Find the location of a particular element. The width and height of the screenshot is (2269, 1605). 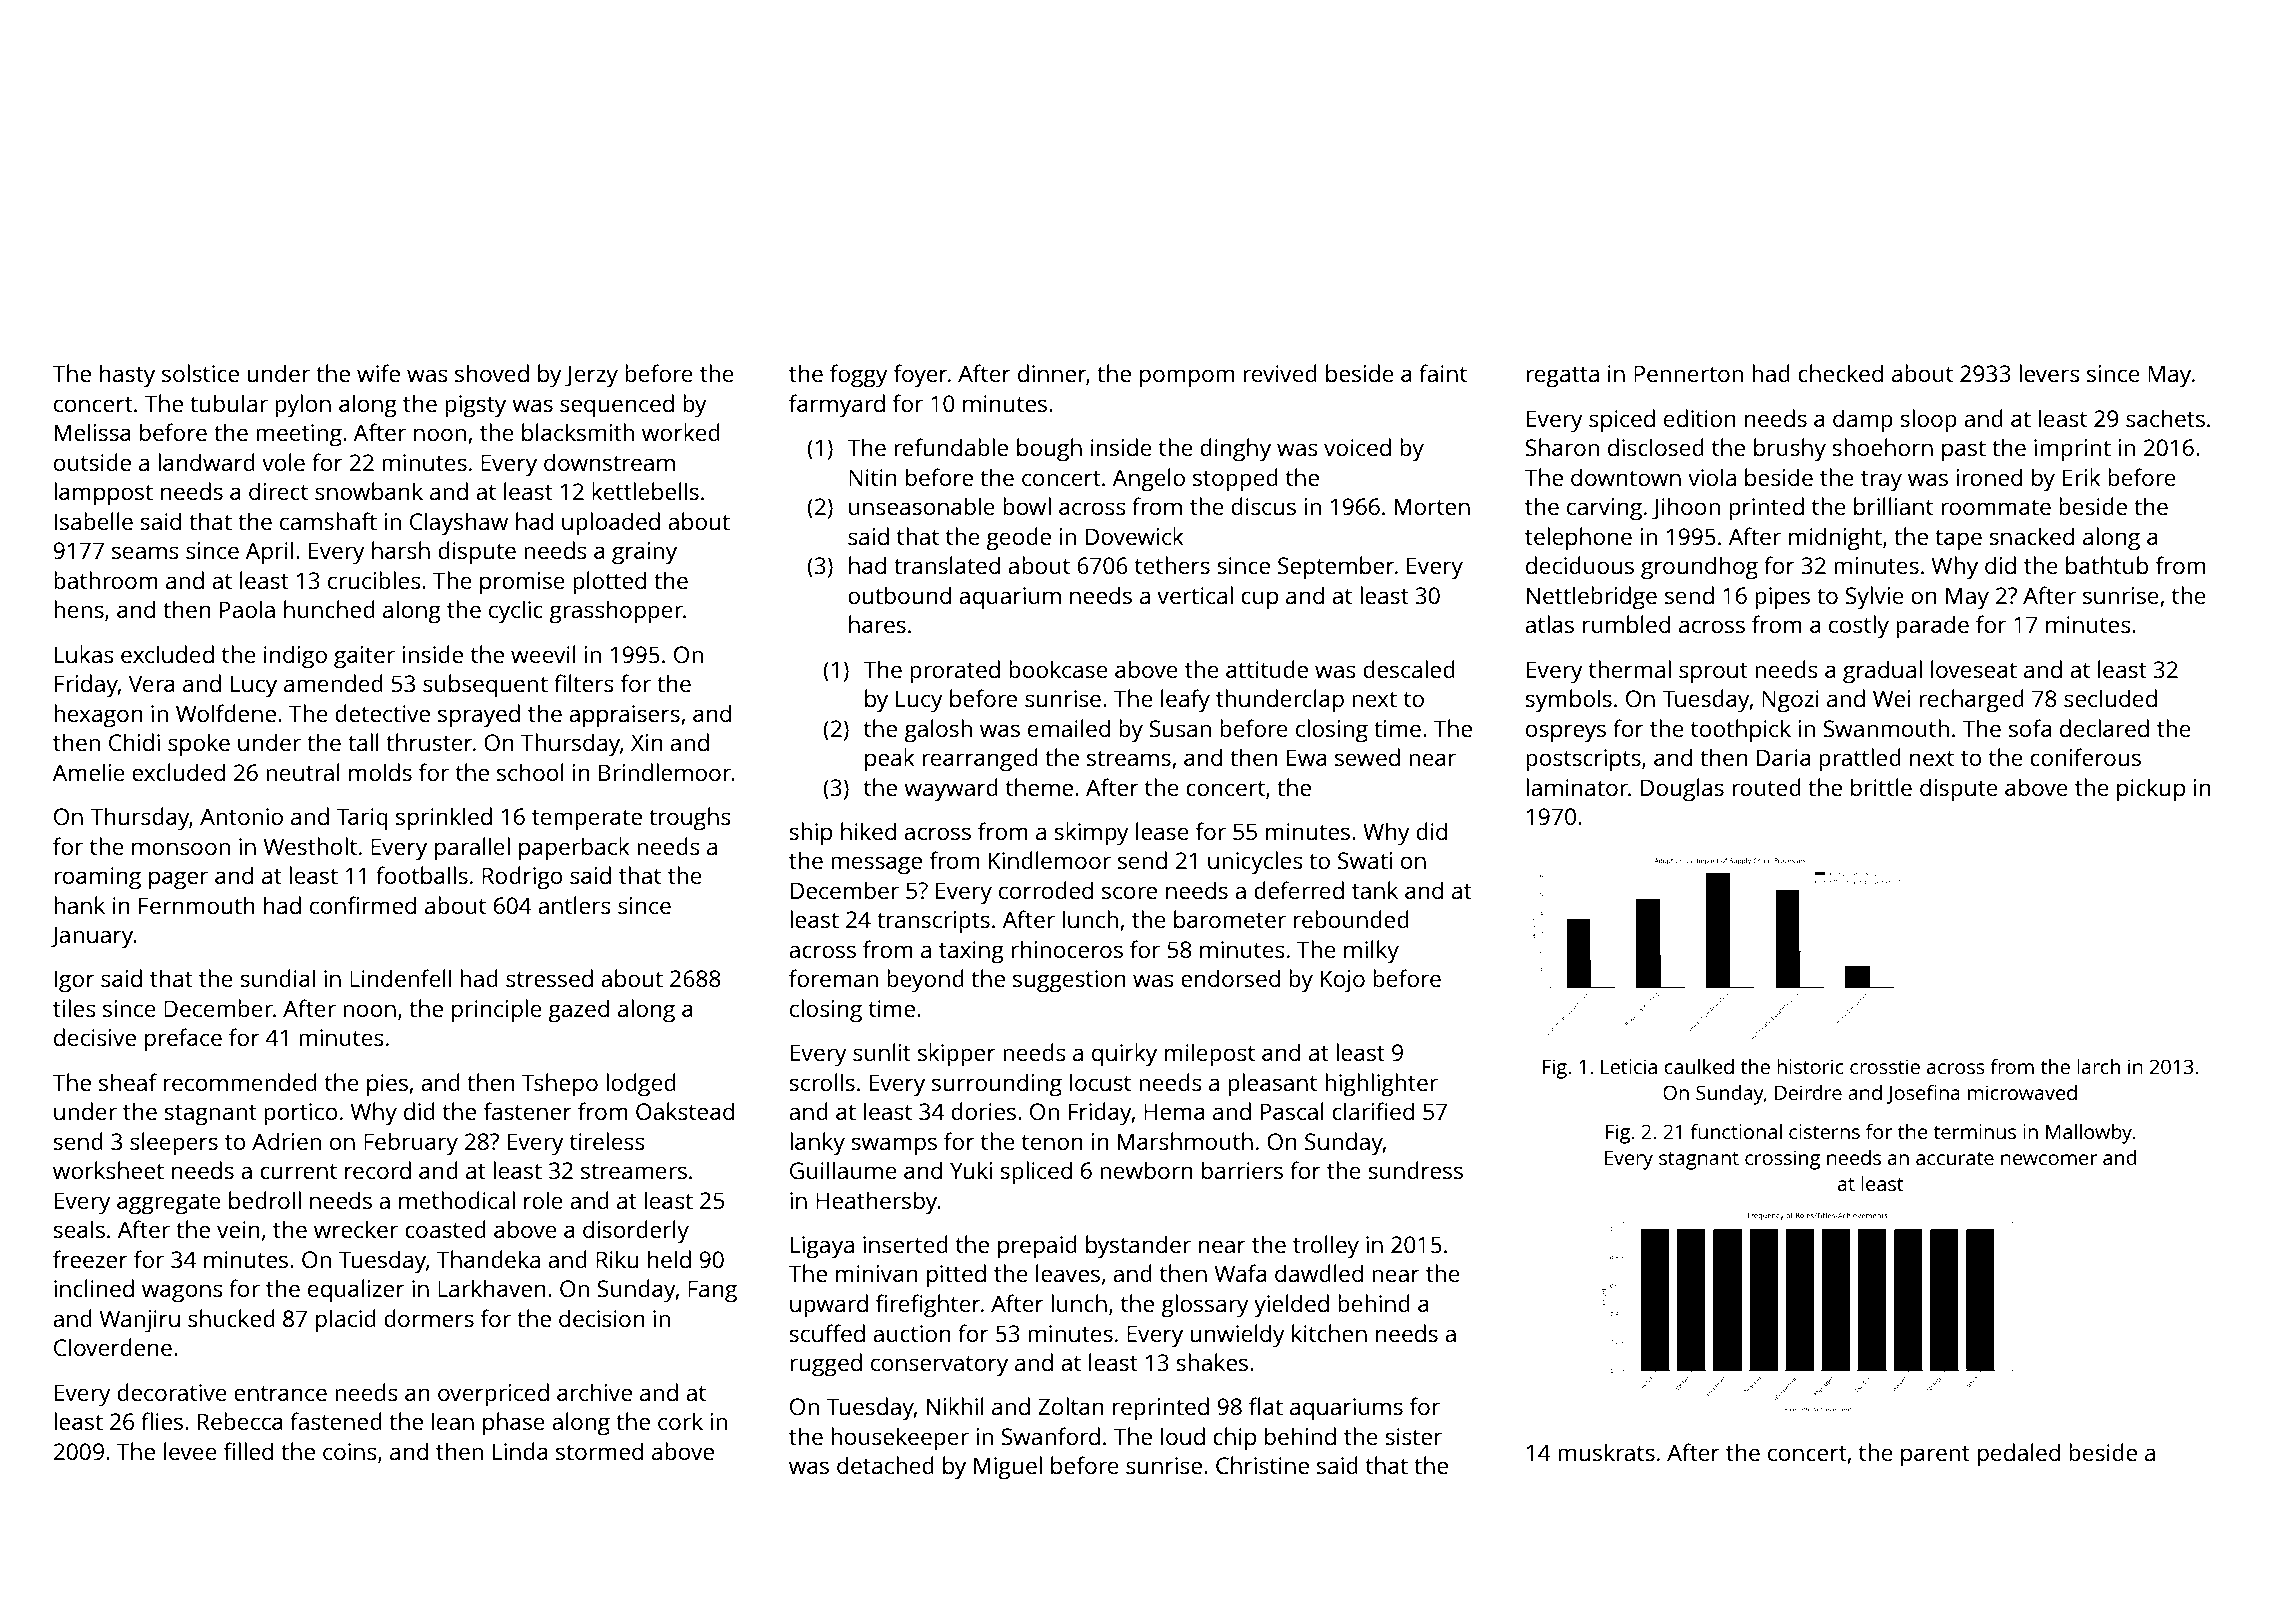

phase is located at coordinates (514, 1424).
